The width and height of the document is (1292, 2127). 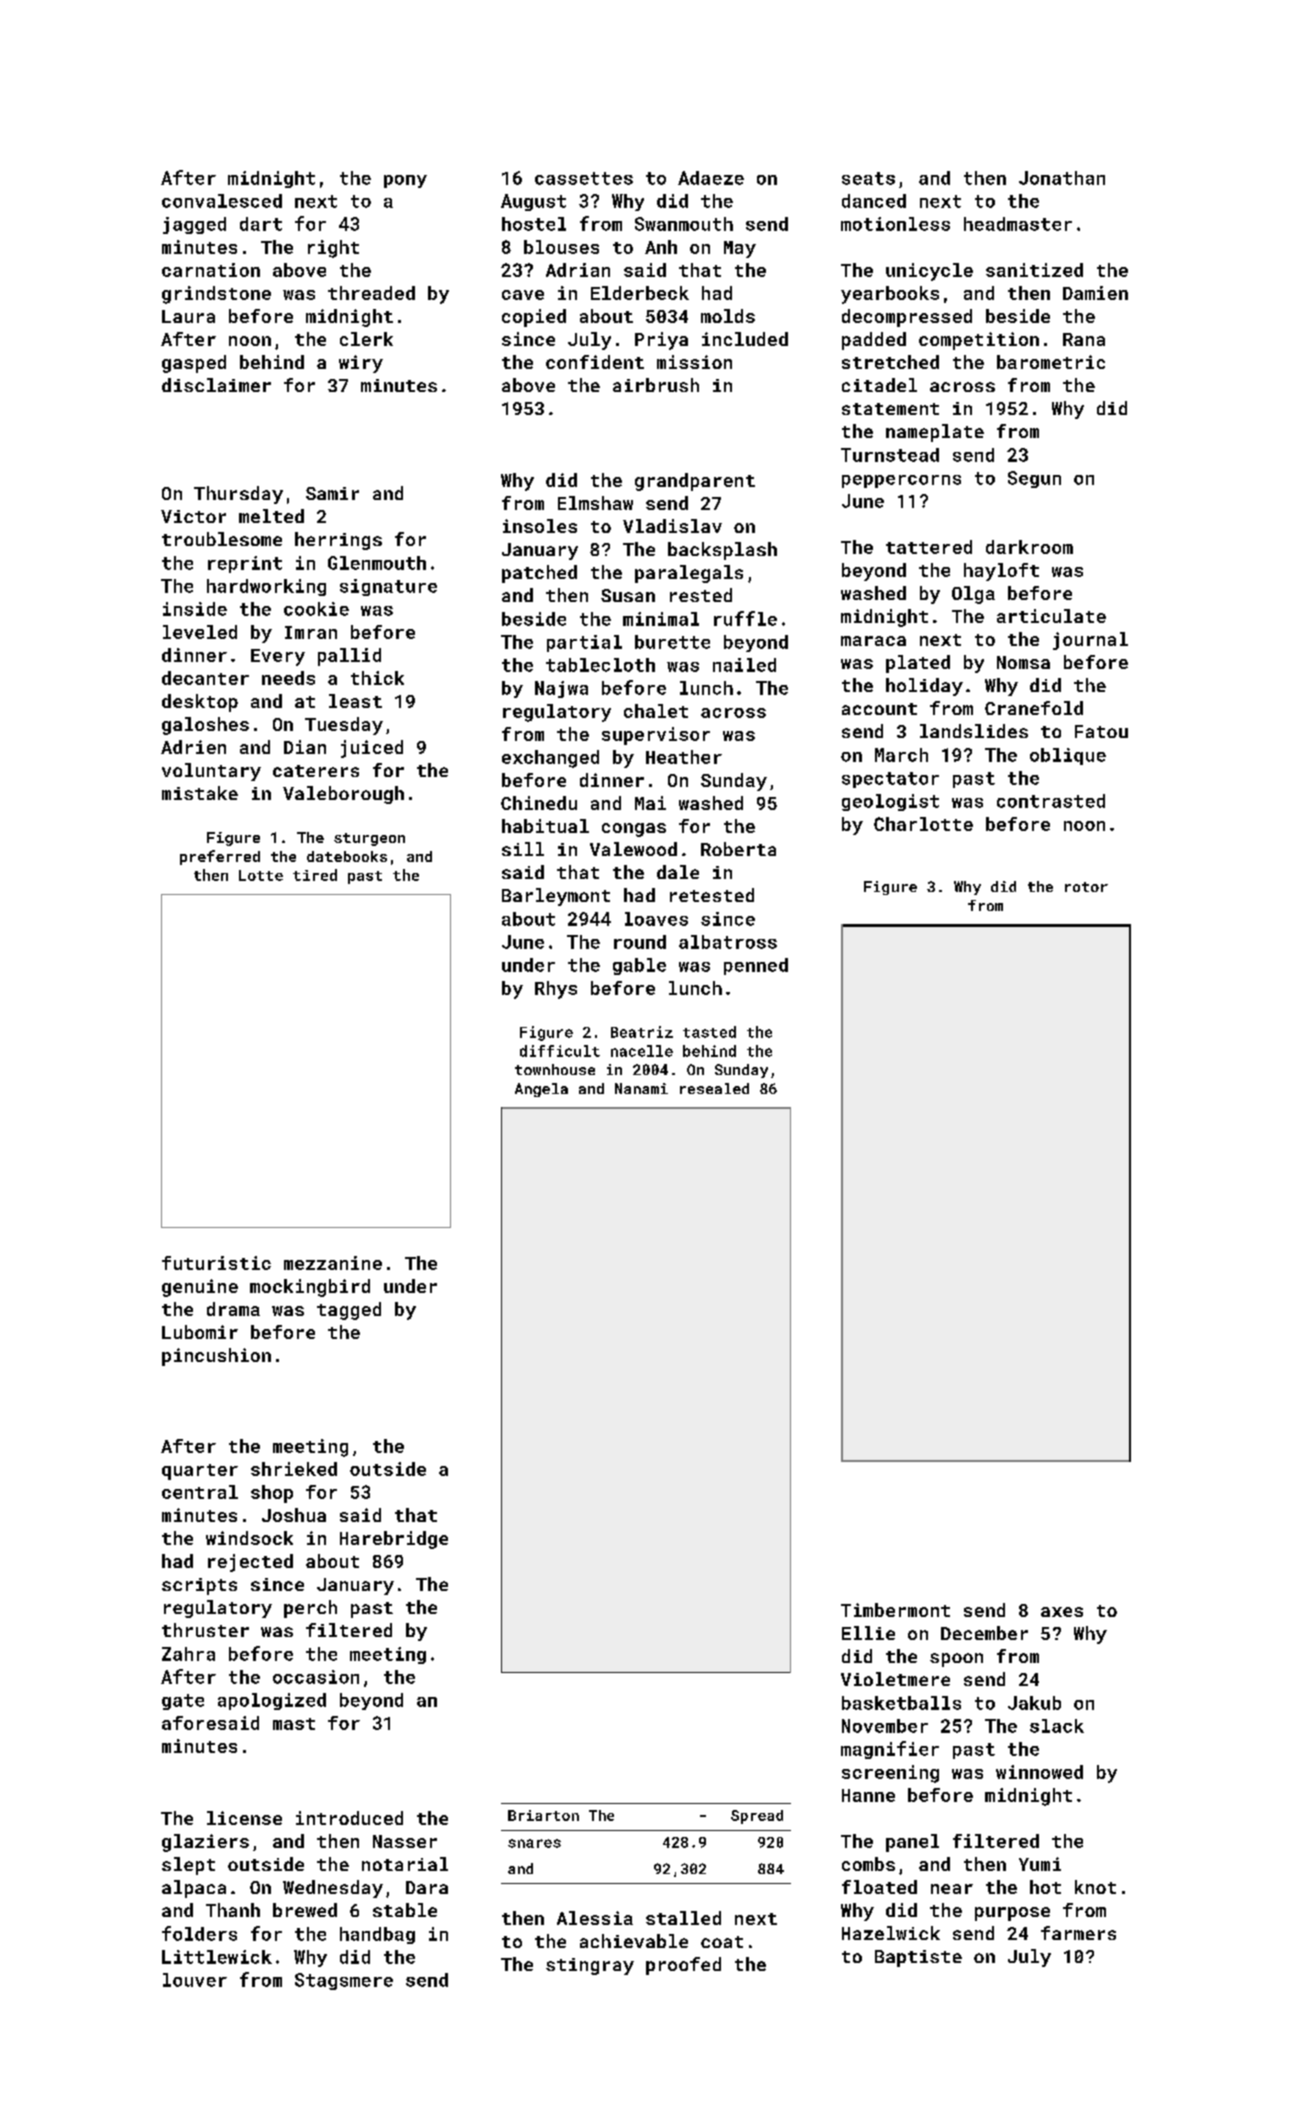 What do you see at coordinates (728, 942) in the document?
I see `albatross` at bounding box center [728, 942].
